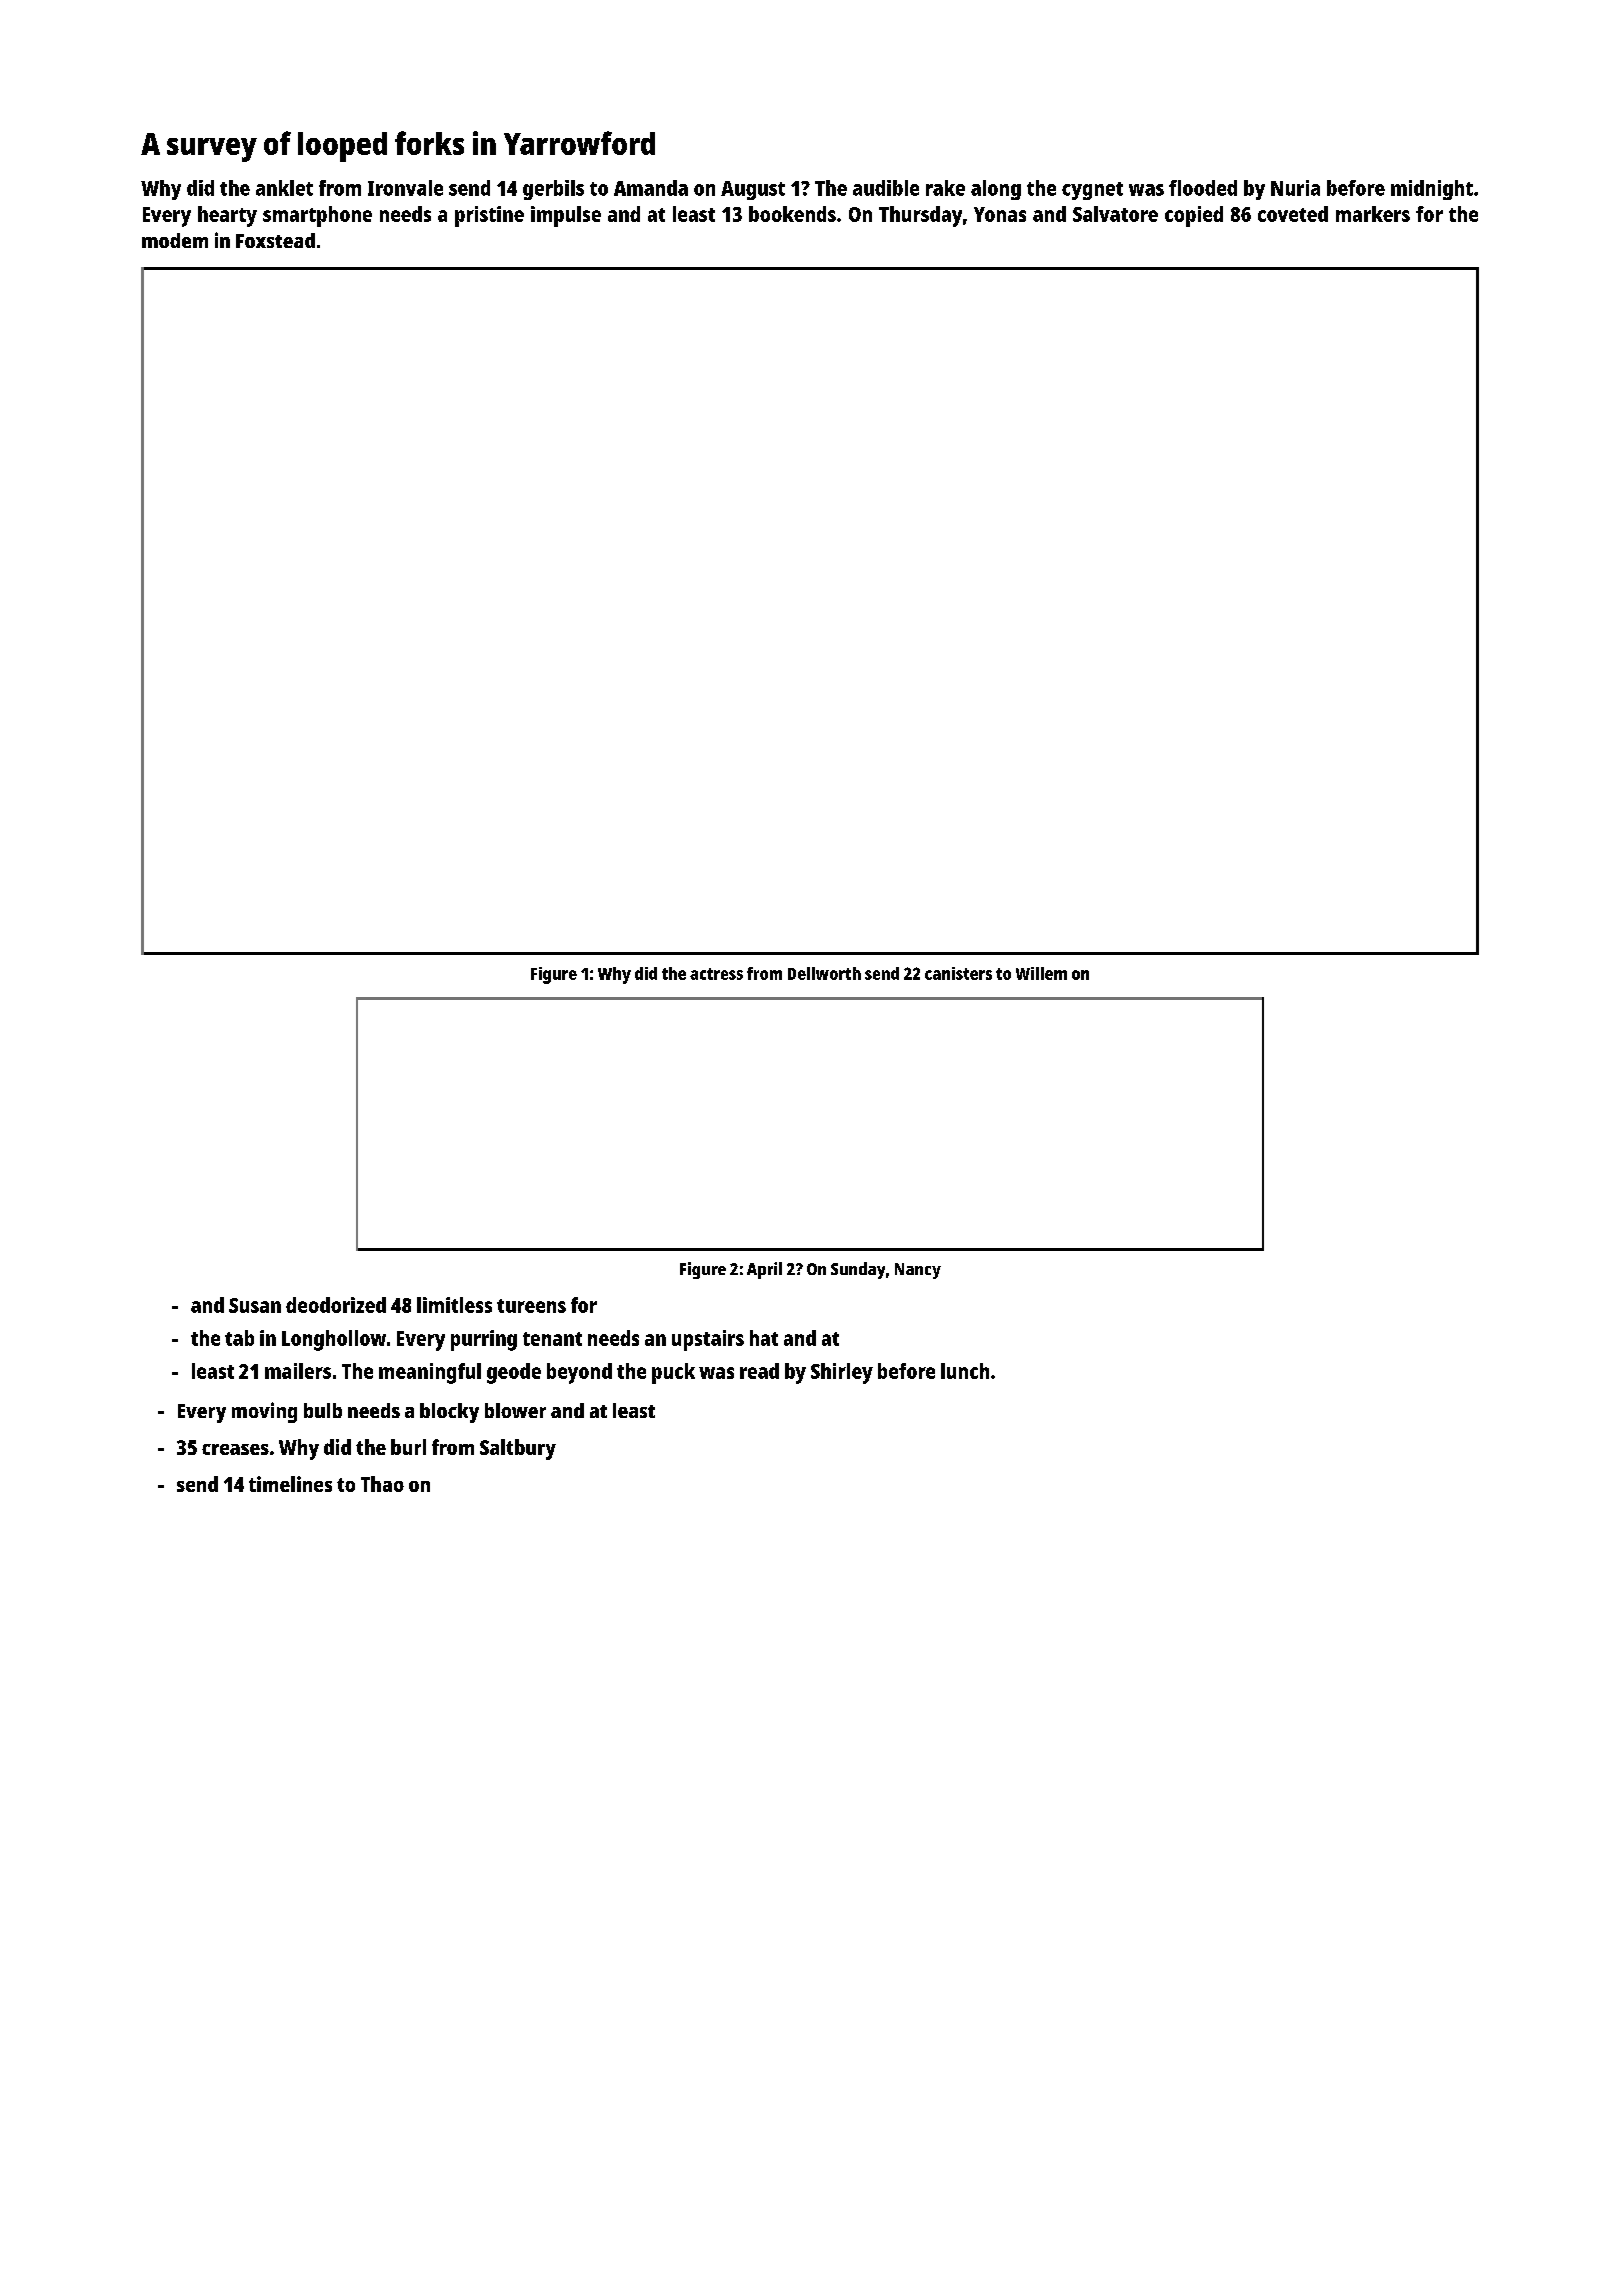 The image size is (1620, 2292). What do you see at coordinates (1194, 216) in the screenshot?
I see `copied` at bounding box center [1194, 216].
